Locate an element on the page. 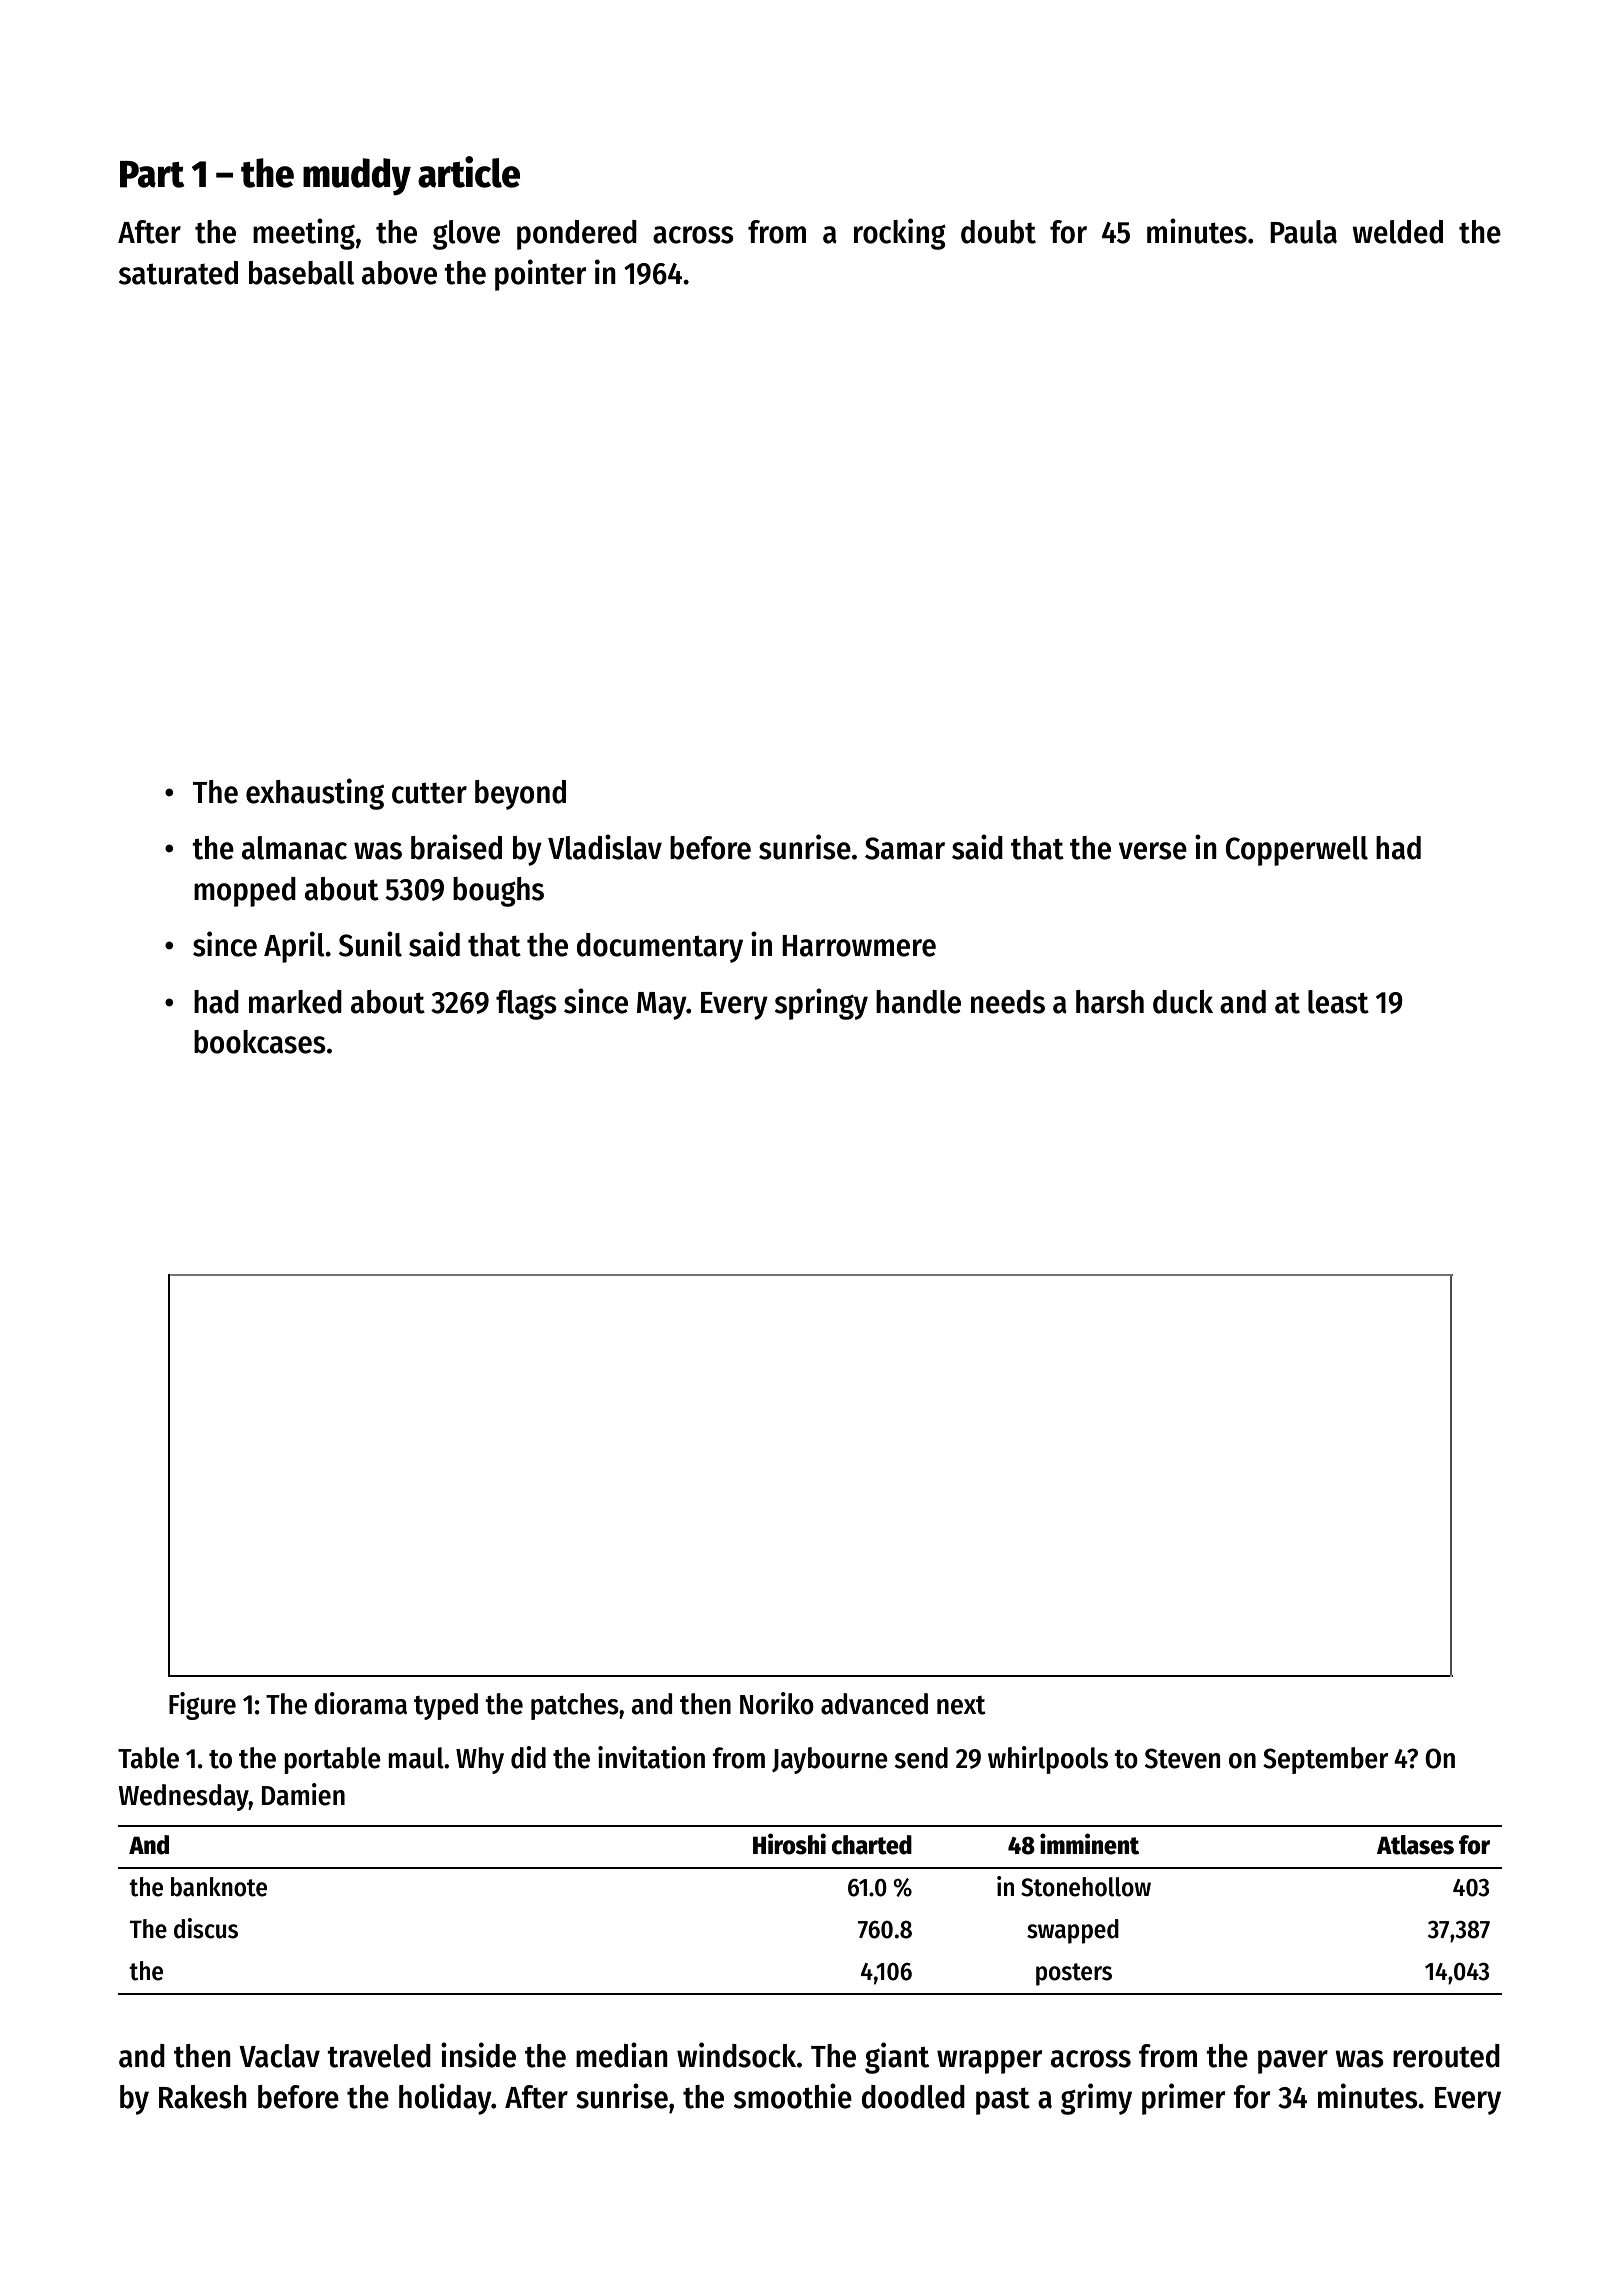 The image size is (1620, 2292). doubt is located at coordinates (998, 232).
